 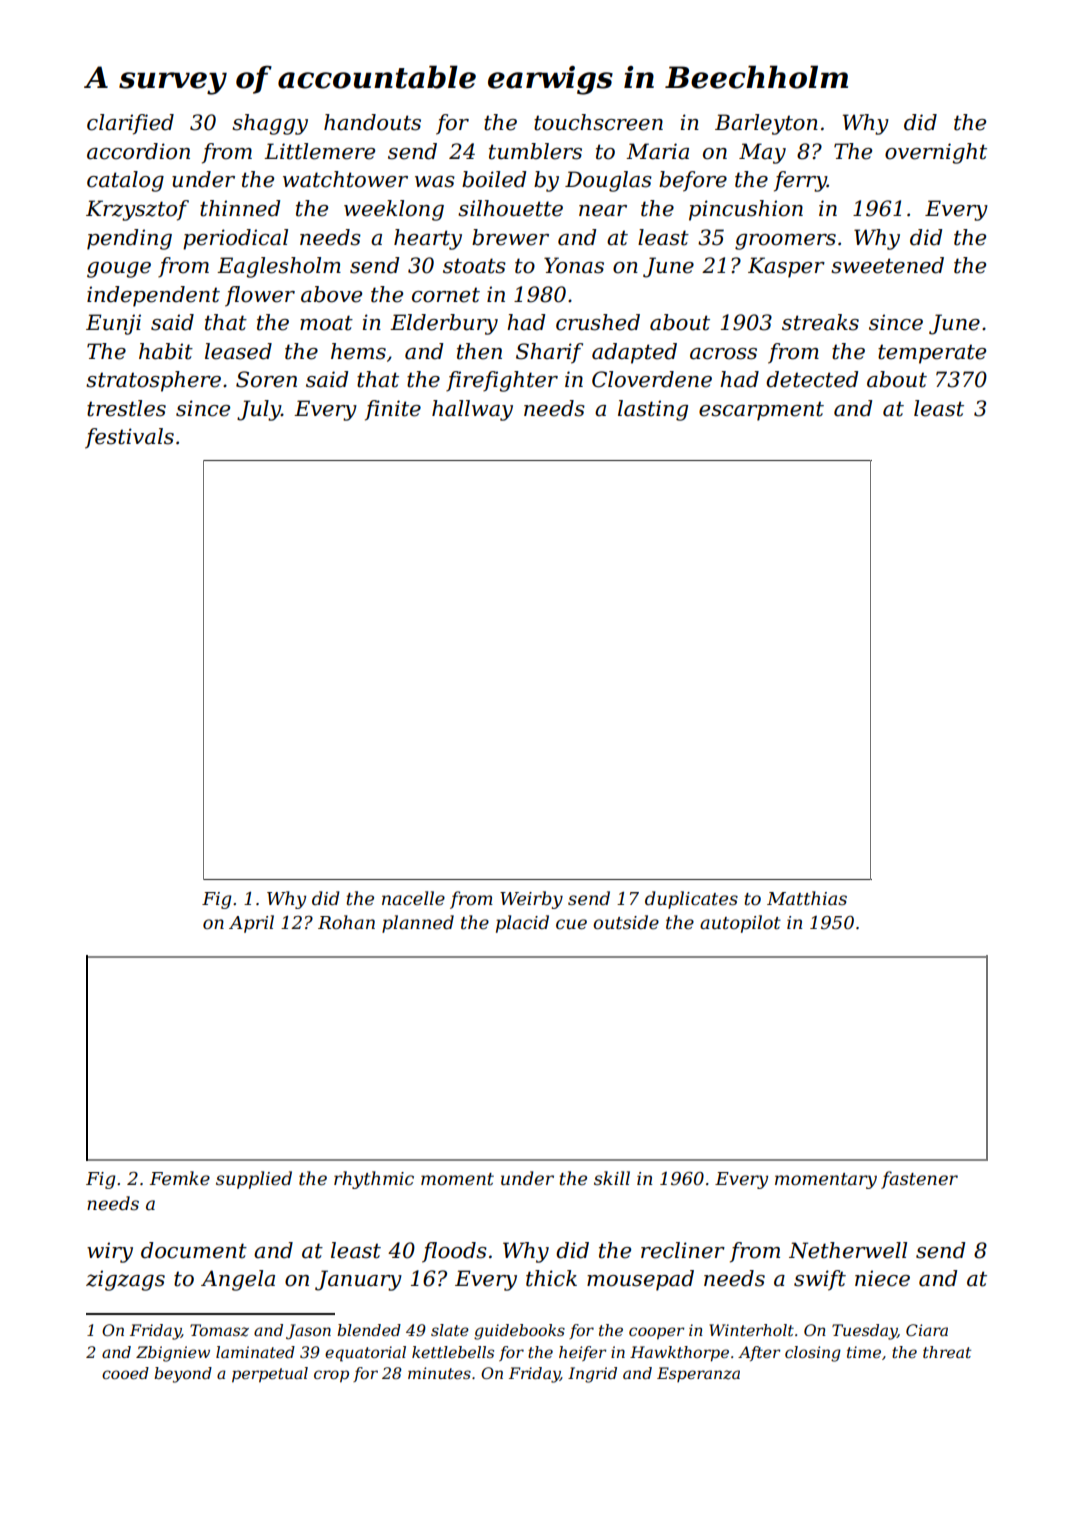 I want to click on lasting, so click(x=653, y=410).
